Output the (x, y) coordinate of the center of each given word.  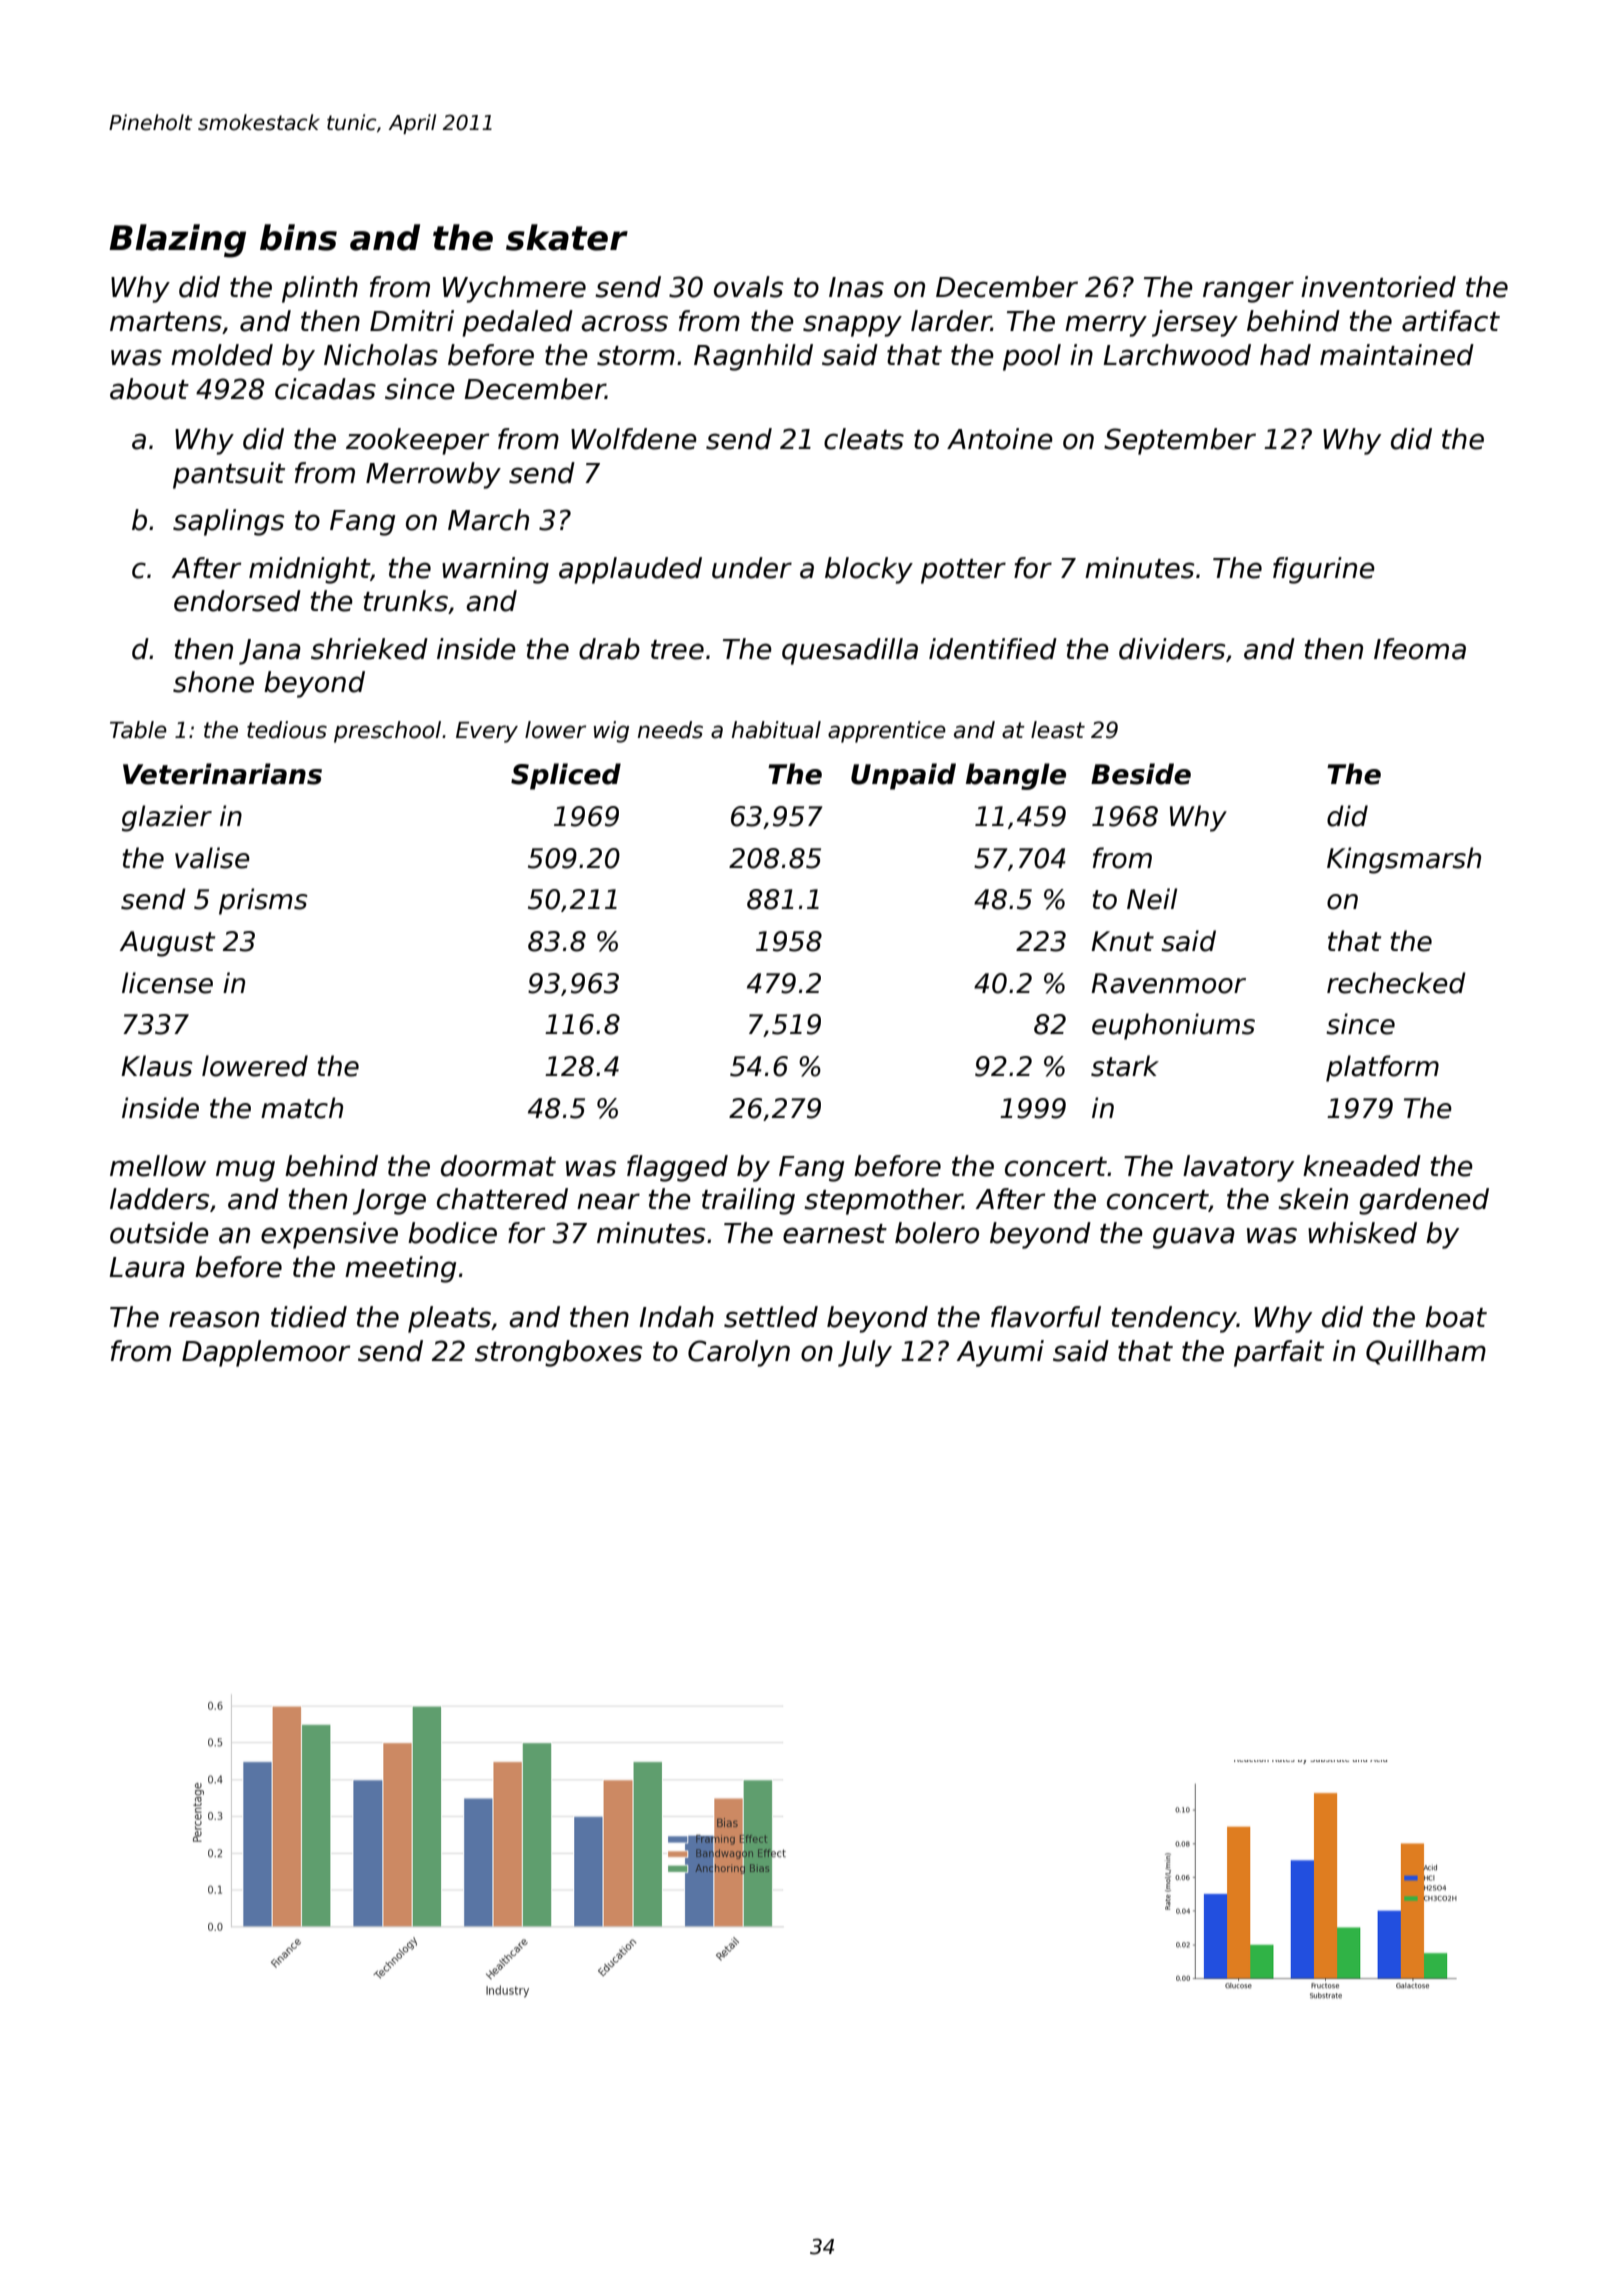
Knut (1122, 941)
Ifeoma (1420, 649)
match (302, 1108)
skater (567, 237)
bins (298, 237)
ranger (1248, 292)
